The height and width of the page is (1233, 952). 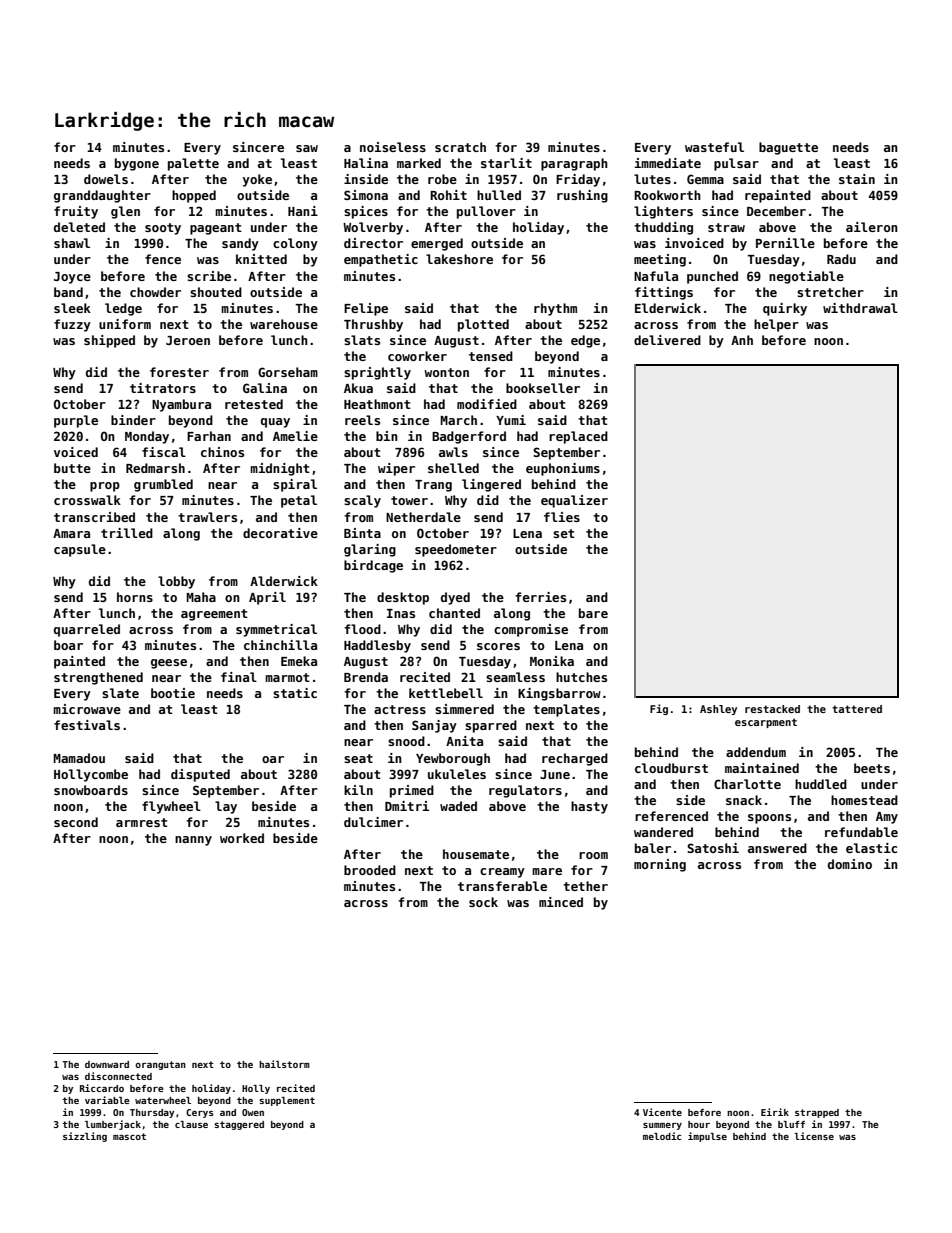 What do you see at coordinates (242, 838) in the page?
I see `worked` at bounding box center [242, 838].
